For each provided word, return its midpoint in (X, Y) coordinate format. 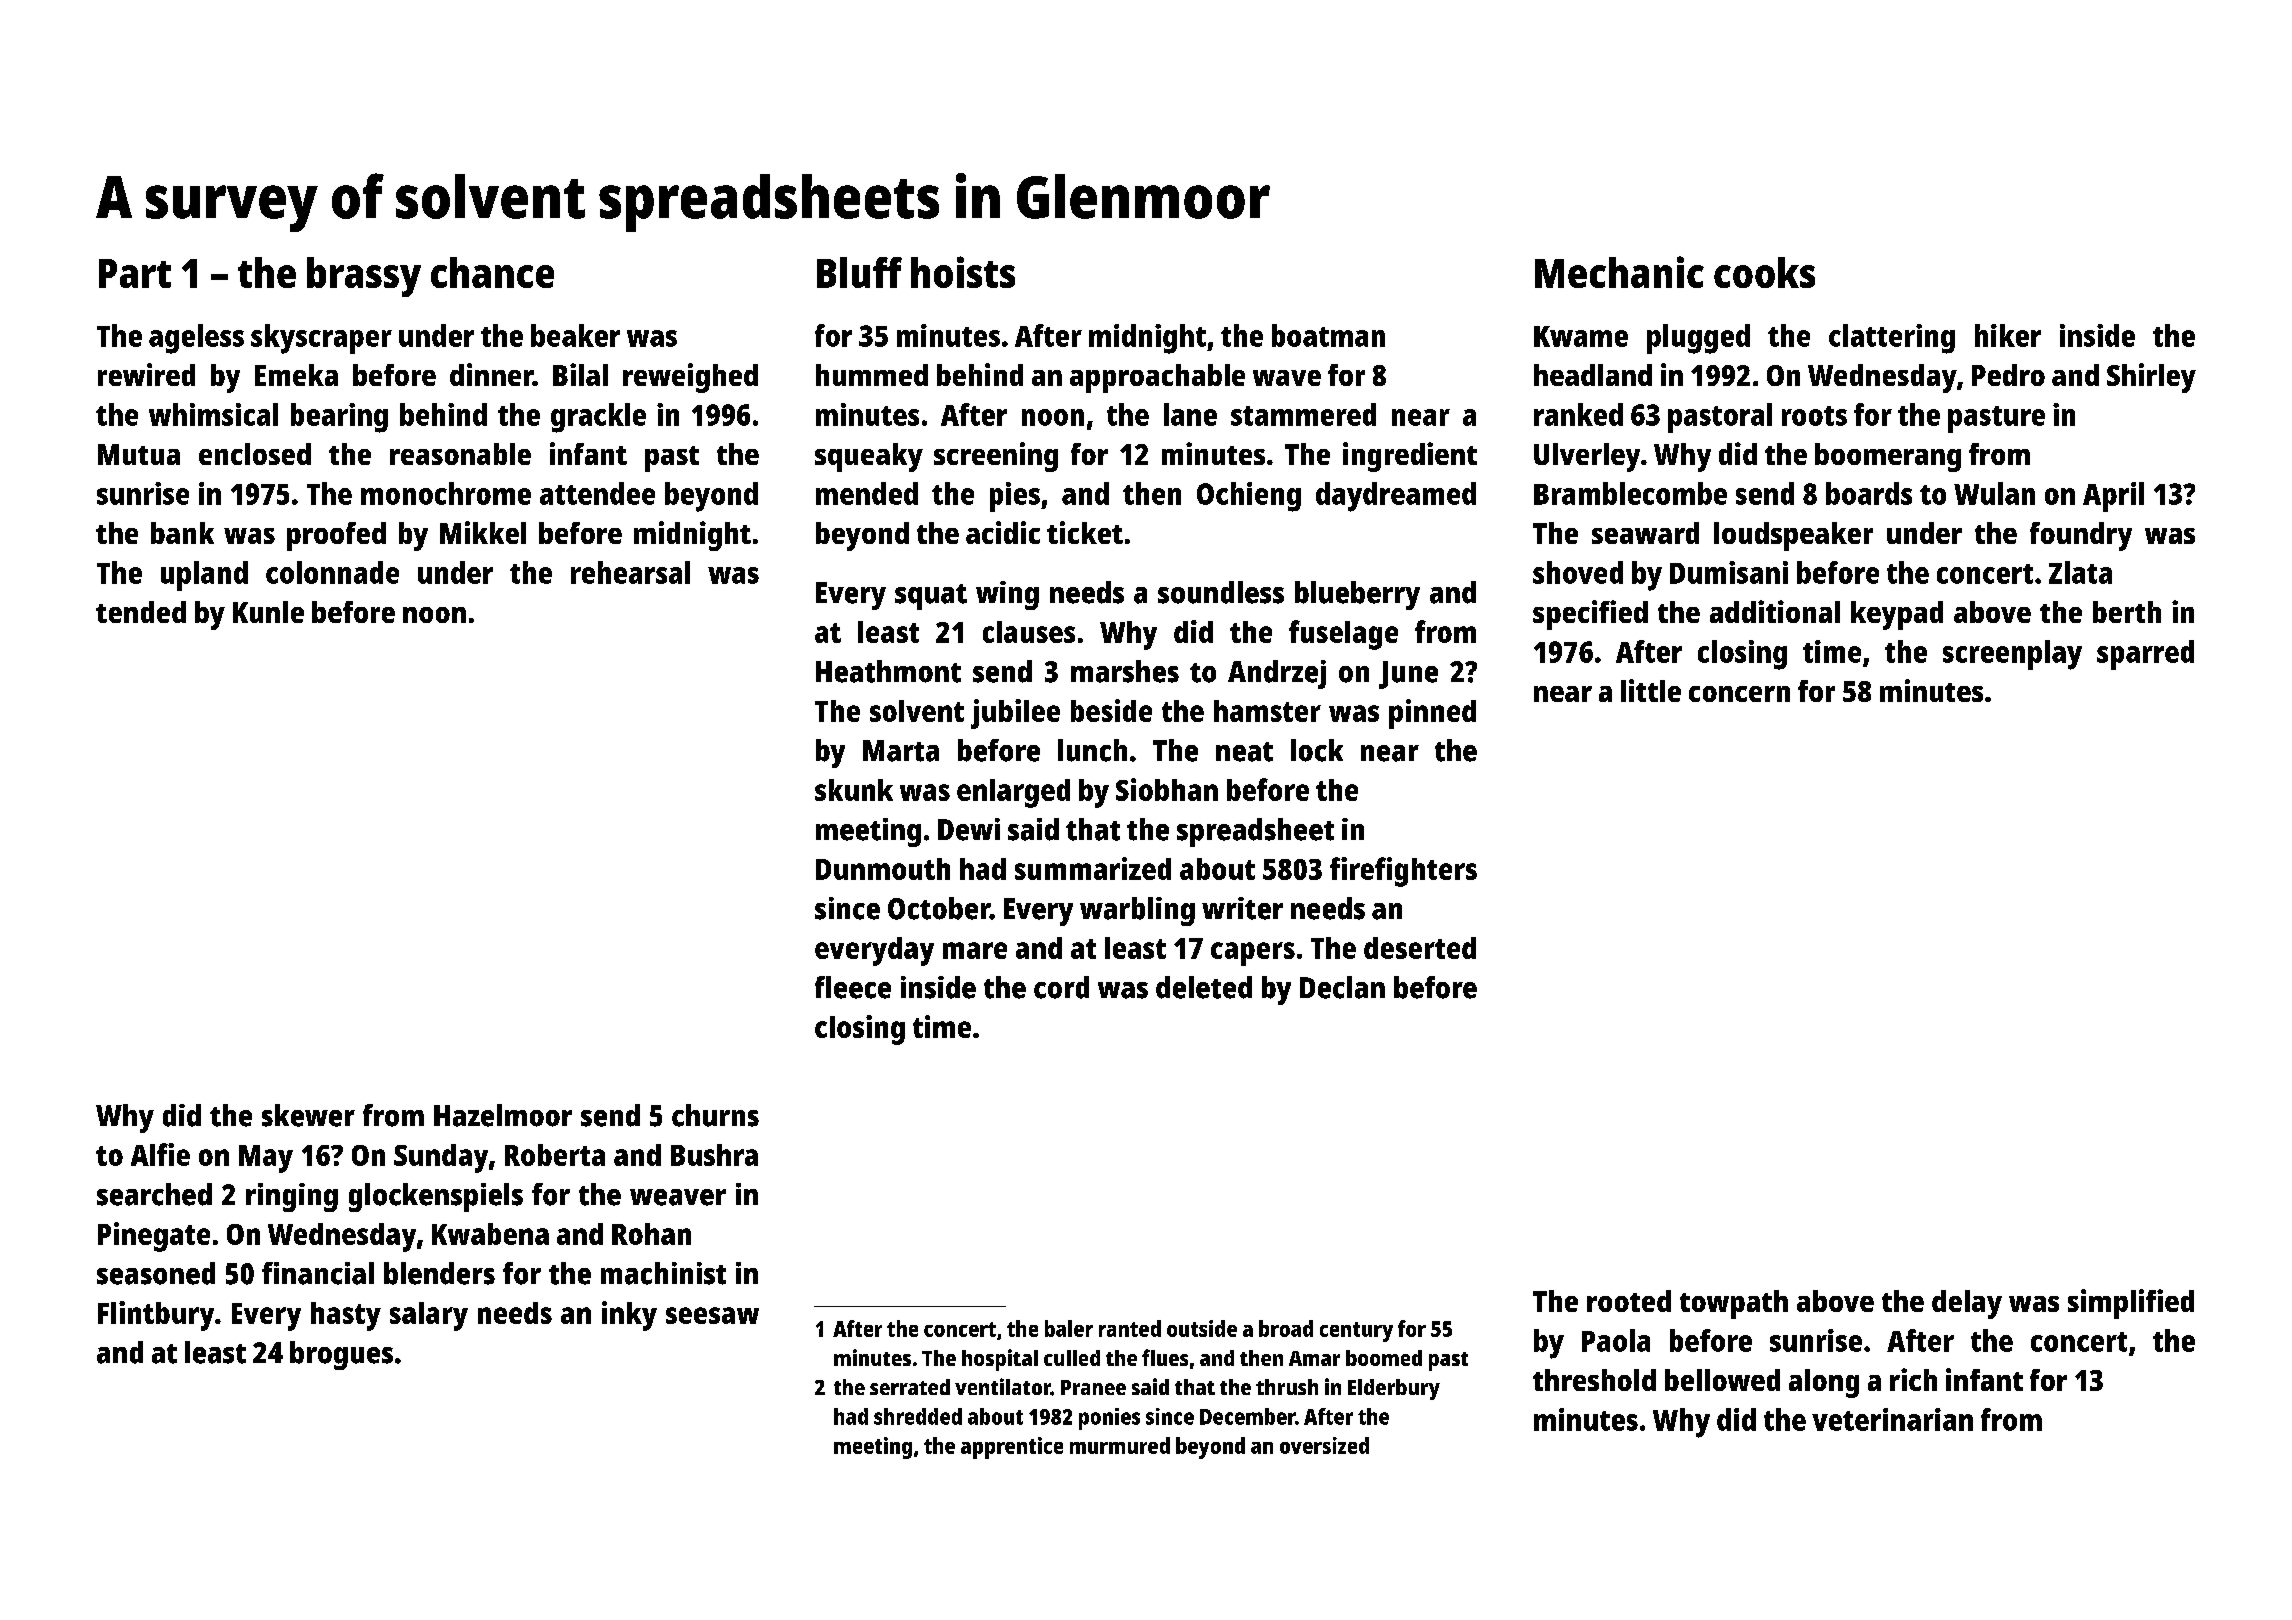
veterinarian (1892, 1419)
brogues (341, 1355)
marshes (1125, 671)
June (1408, 675)
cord (1061, 987)
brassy (364, 277)
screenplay (2012, 655)
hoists (963, 272)
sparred (2145, 655)
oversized (1324, 1445)
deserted (1420, 948)
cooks (1764, 272)
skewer (308, 1115)
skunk (854, 790)
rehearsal (630, 572)
